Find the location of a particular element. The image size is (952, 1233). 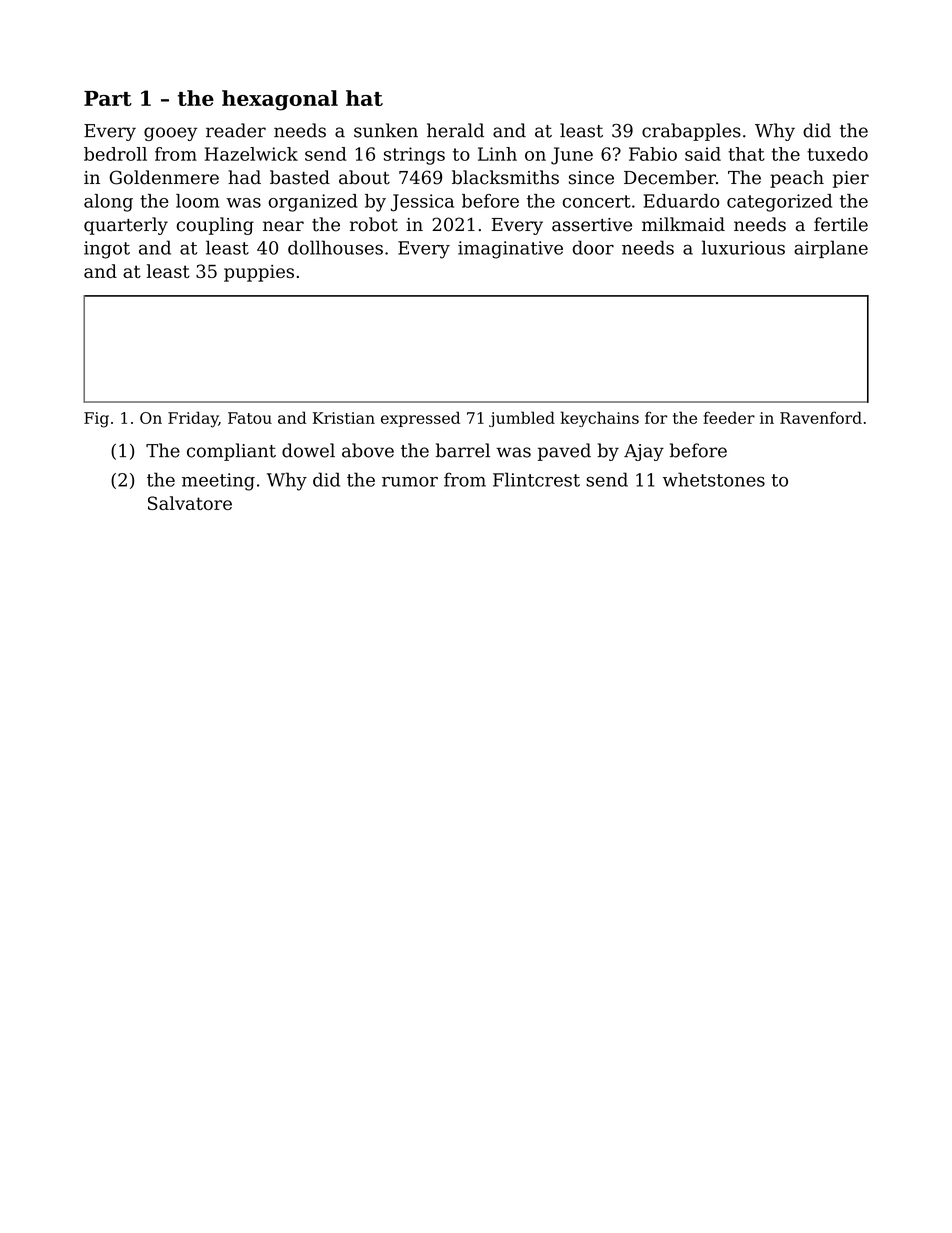

Friday is located at coordinates (193, 419).
